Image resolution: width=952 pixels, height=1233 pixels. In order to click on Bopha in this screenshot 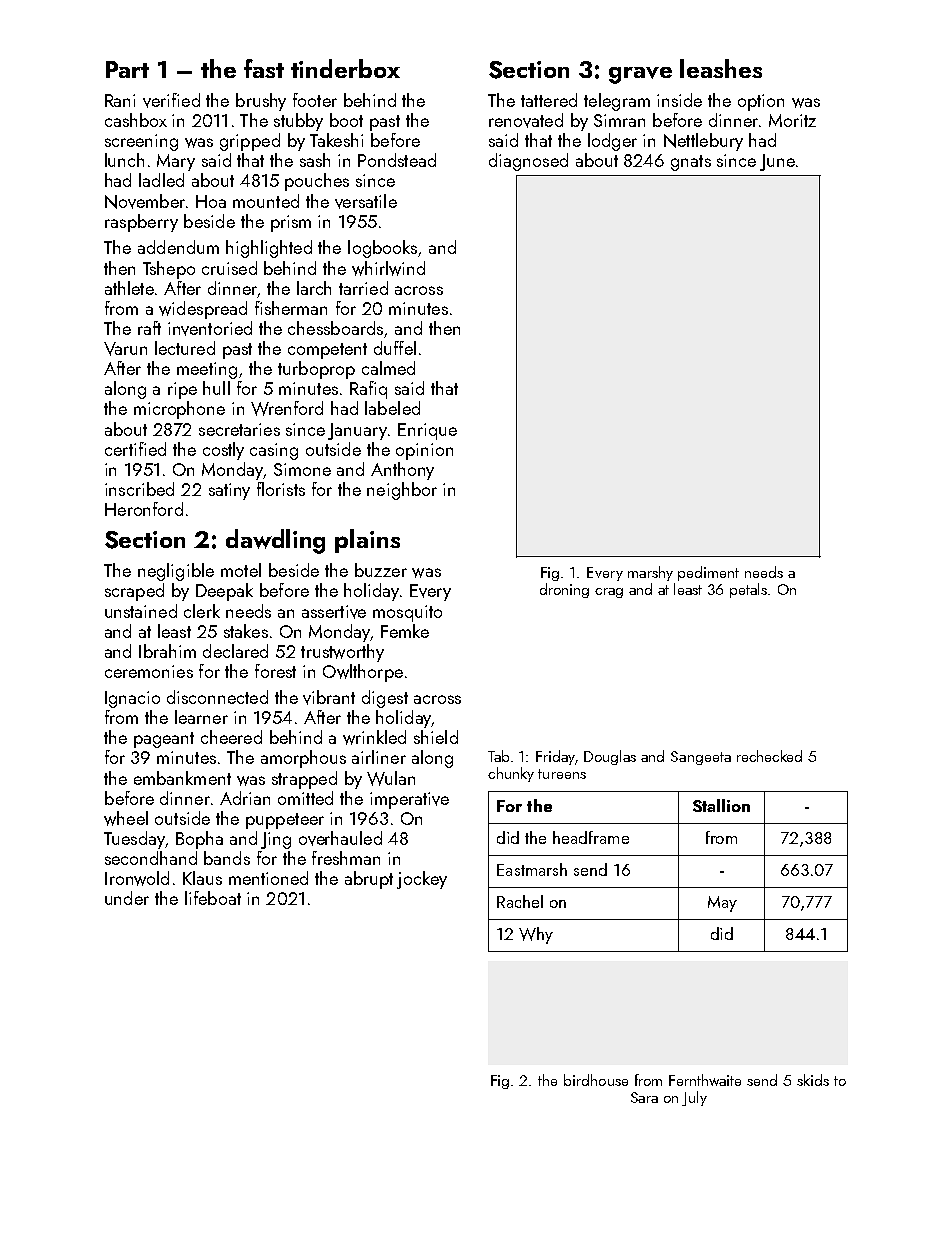, I will do `click(199, 840)`.
